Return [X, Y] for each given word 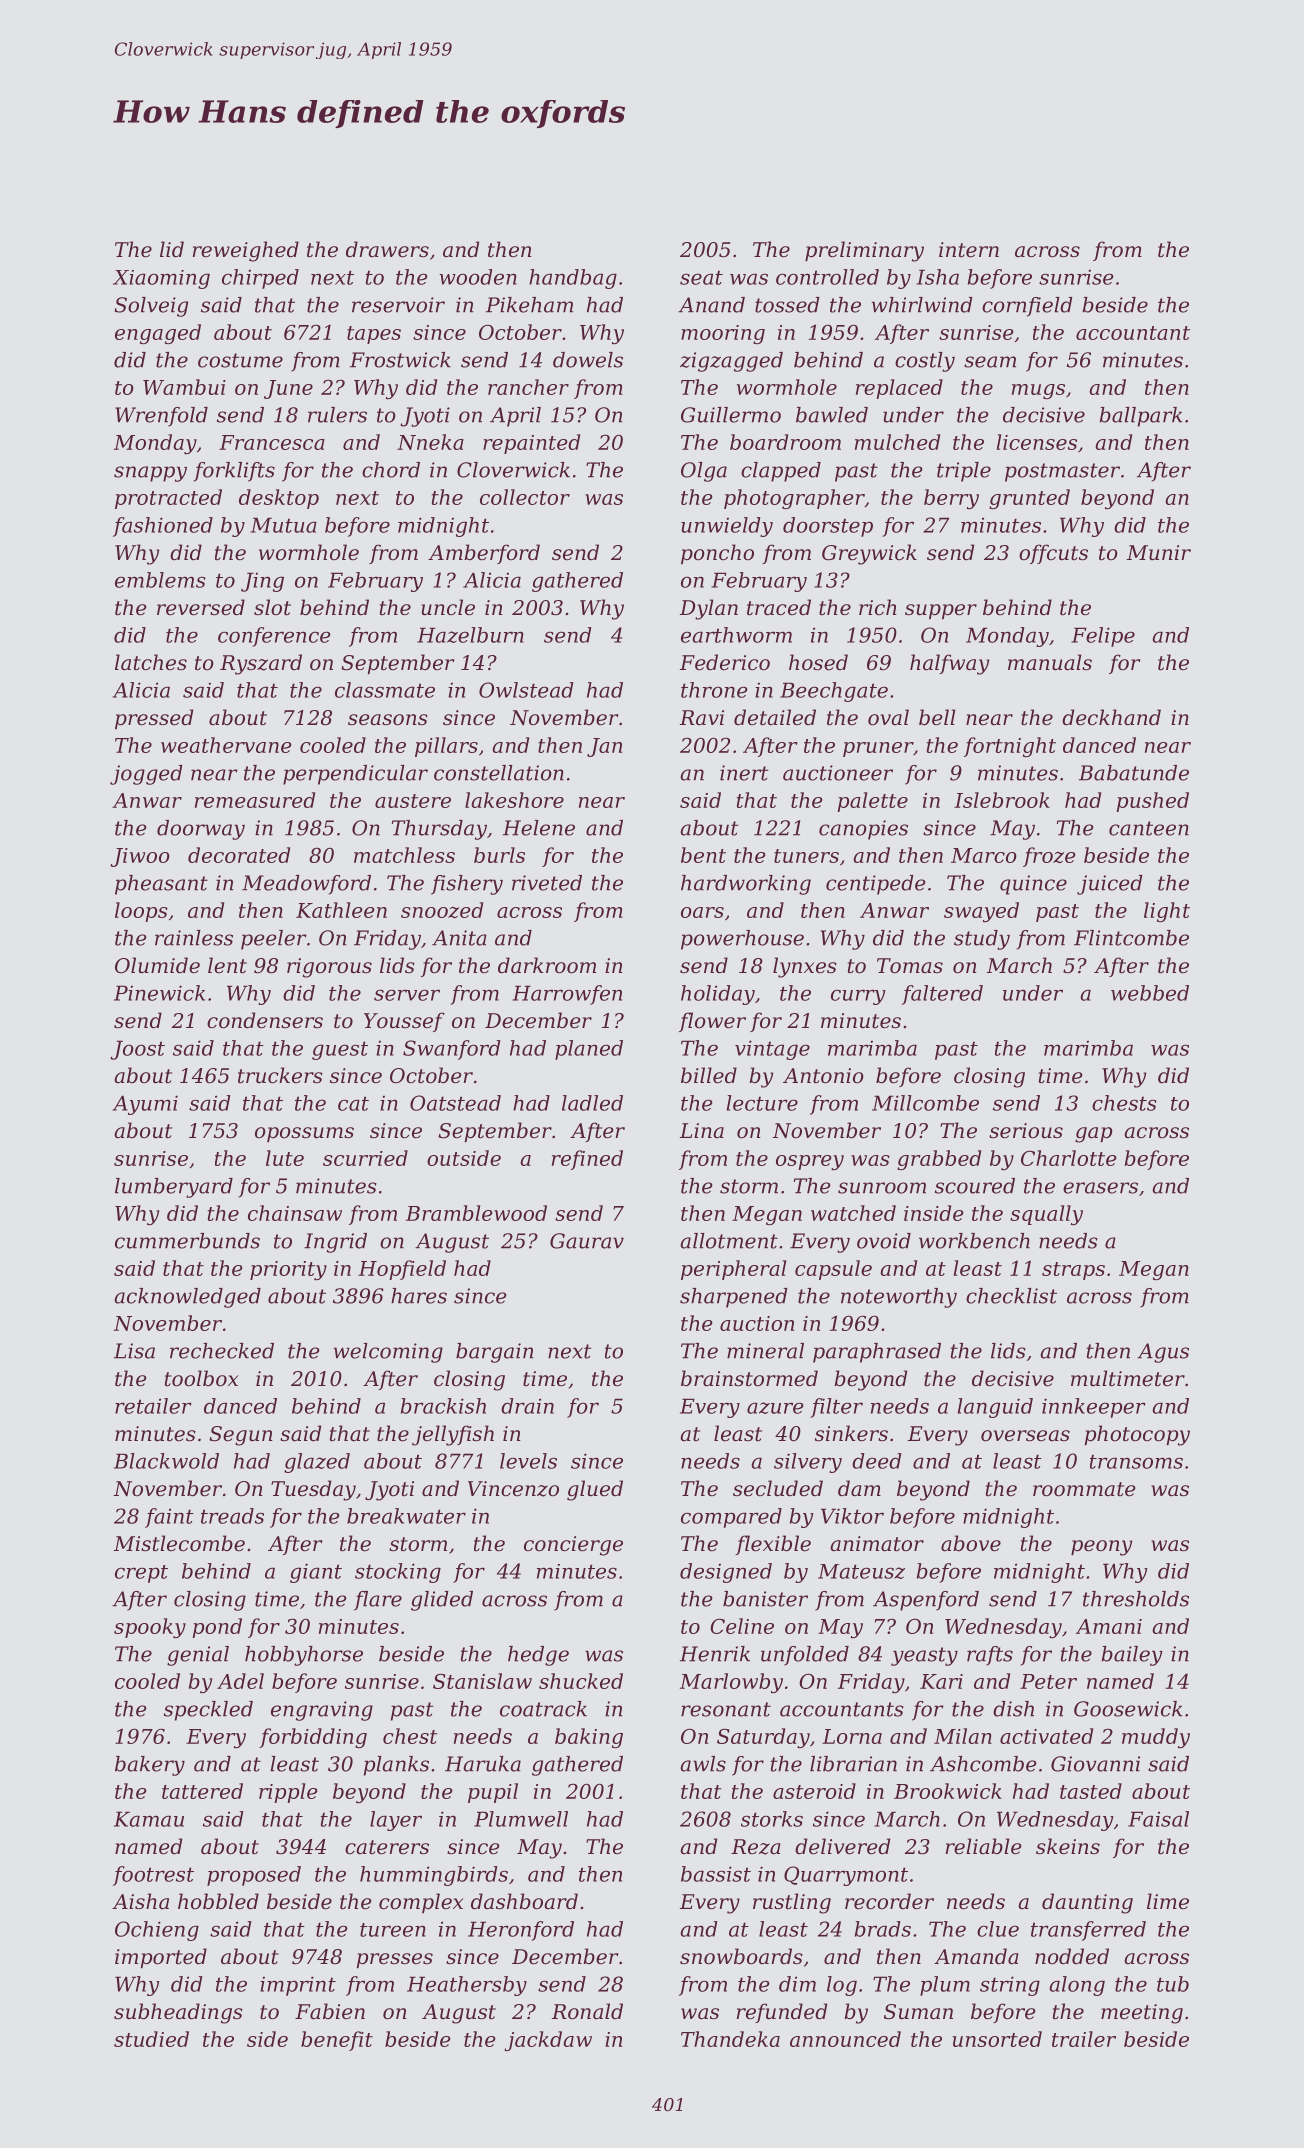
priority [288, 1270]
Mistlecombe [179, 1543]
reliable [983, 1846]
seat [701, 277]
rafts [990, 1656]
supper [941, 611]
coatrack [543, 1709]
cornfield [1027, 307]
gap [1093, 1135]
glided [442, 1601]
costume [240, 360]
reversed [201, 607]
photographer [794, 499]
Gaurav [587, 1241]
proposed [254, 1876]
